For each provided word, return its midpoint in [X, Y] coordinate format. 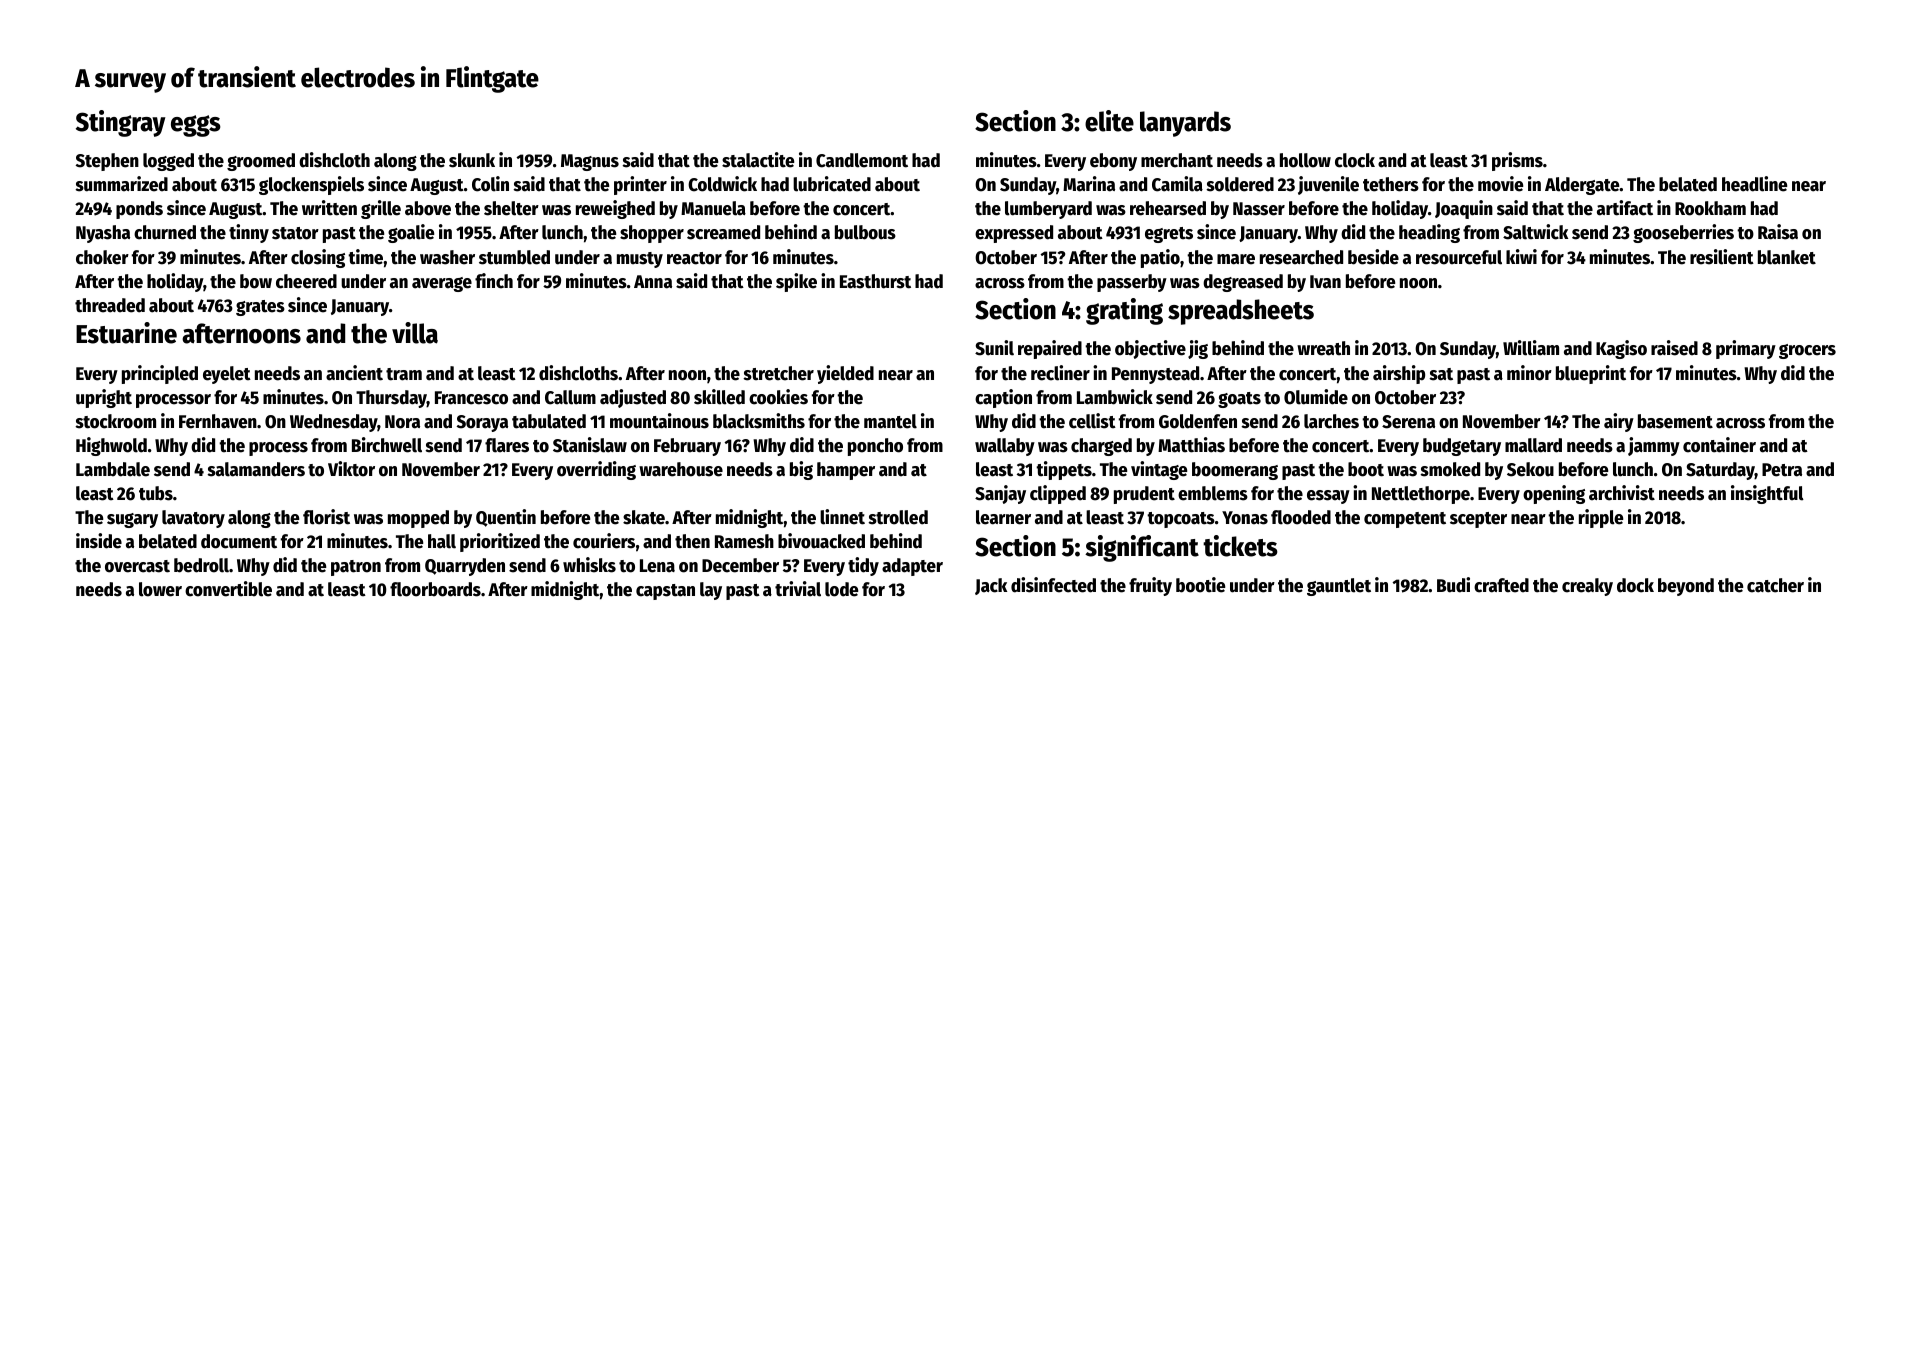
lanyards [1185, 124]
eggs [196, 126]
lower [160, 589]
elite [1109, 121]
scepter [1478, 520]
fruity [1150, 586]
